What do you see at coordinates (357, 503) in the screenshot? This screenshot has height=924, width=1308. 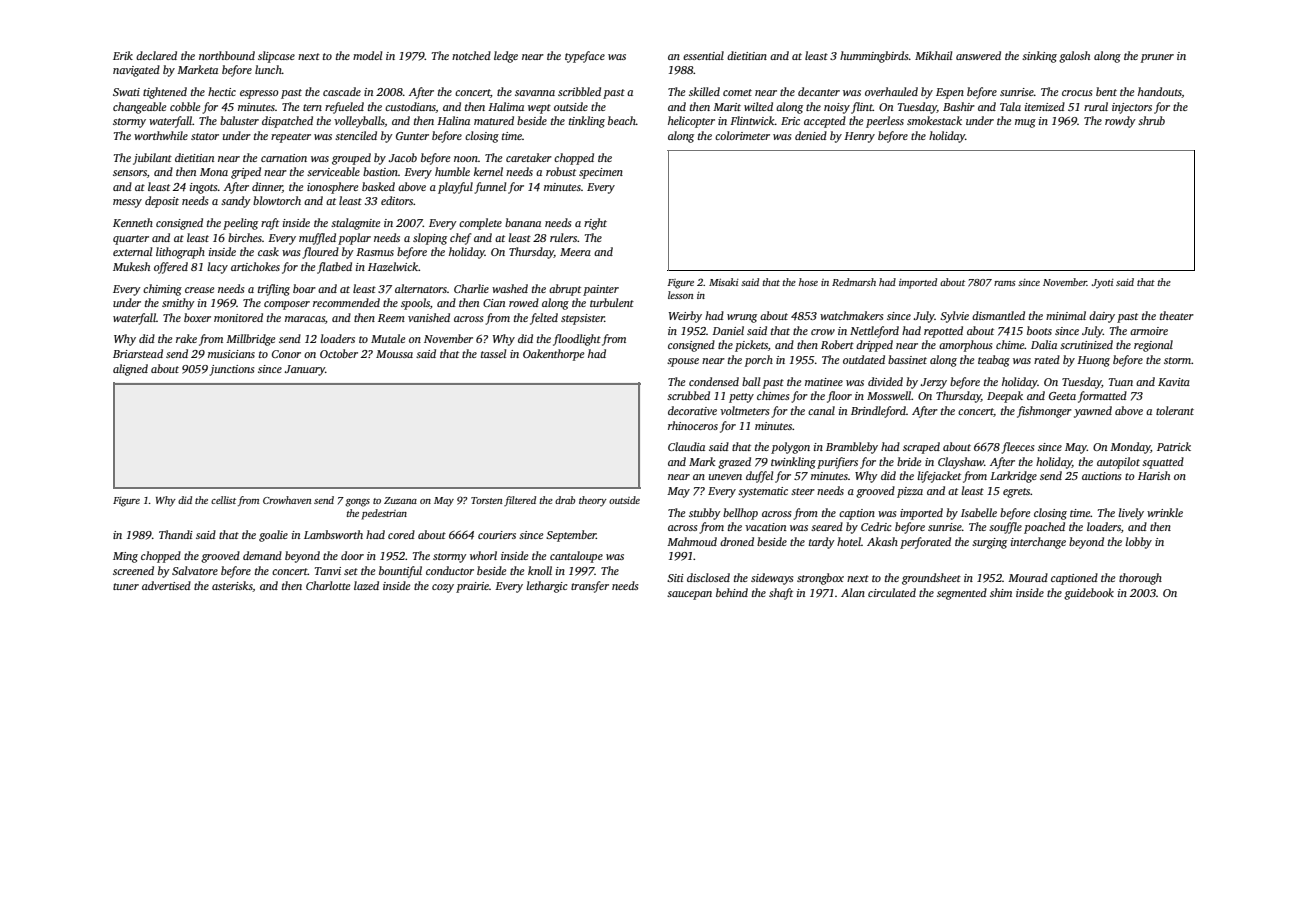 I see `gongs` at bounding box center [357, 503].
